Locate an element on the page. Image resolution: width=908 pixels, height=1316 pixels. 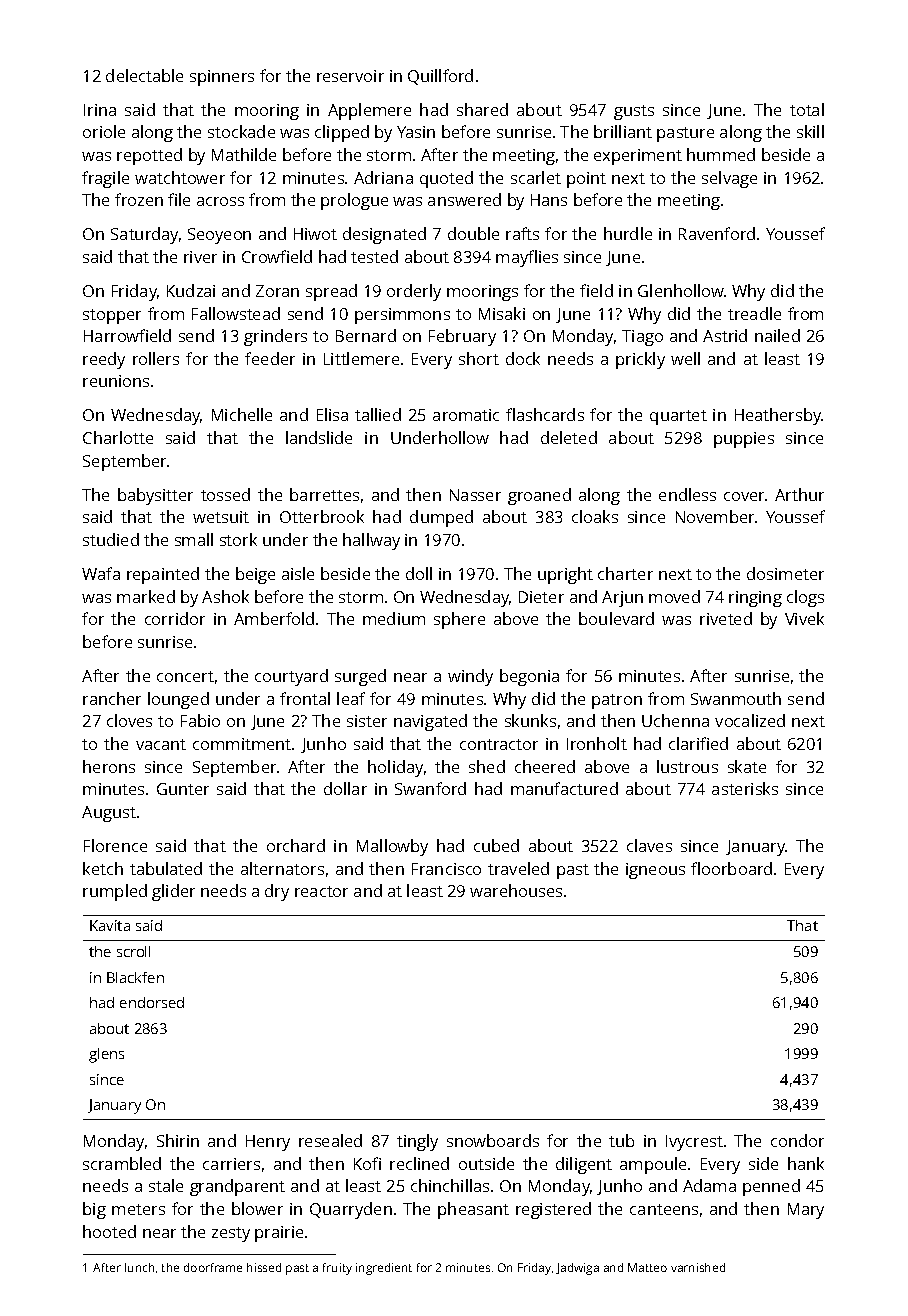
Wafa is located at coordinates (101, 573).
